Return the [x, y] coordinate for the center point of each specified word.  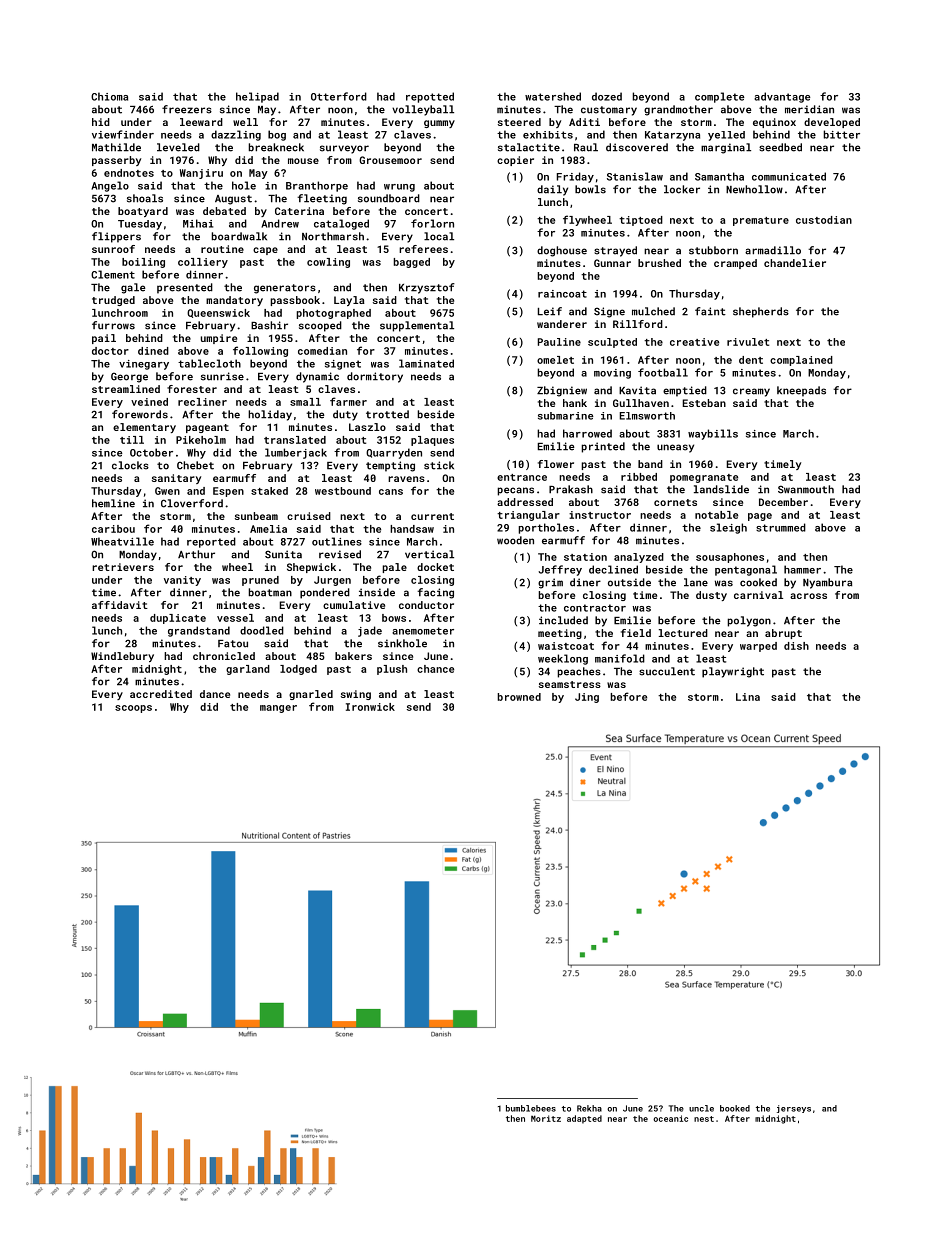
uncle [701, 1108]
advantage [782, 97]
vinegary [144, 365]
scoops [133, 709]
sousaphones [730, 558]
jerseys [794, 1109]
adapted [584, 1119]
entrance [522, 477]
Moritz [546, 1118]
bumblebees [531, 1108]
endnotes [129, 173]
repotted [430, 97]
